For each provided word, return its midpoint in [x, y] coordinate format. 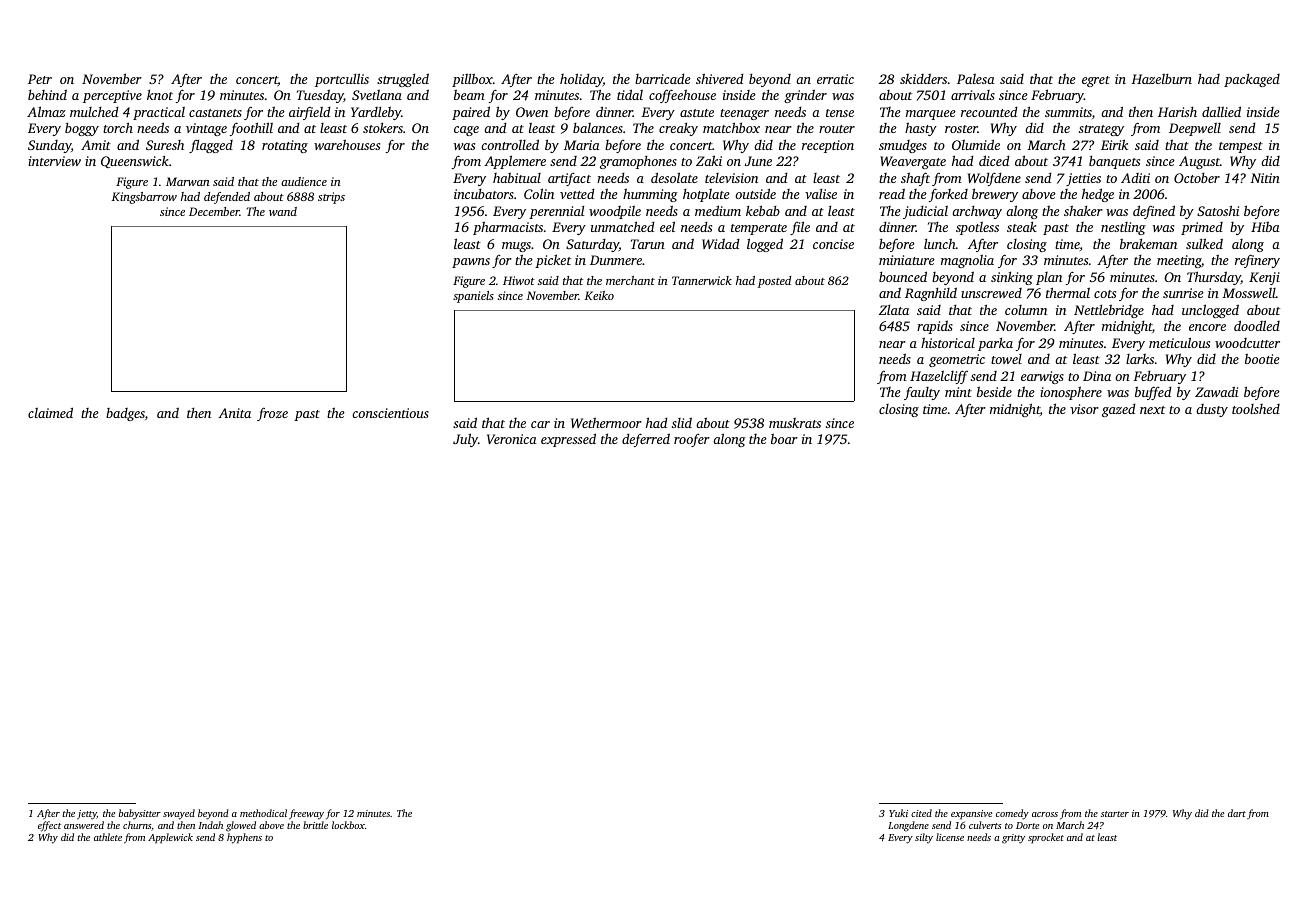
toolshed [1256, 409]
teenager [744, 114]
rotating [285, 146]
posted [774, 282]
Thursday [1214, 278]
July [465, 440]
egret [1096, 81]
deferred [646, 440]
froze [272, 414]
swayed [179, 814]
